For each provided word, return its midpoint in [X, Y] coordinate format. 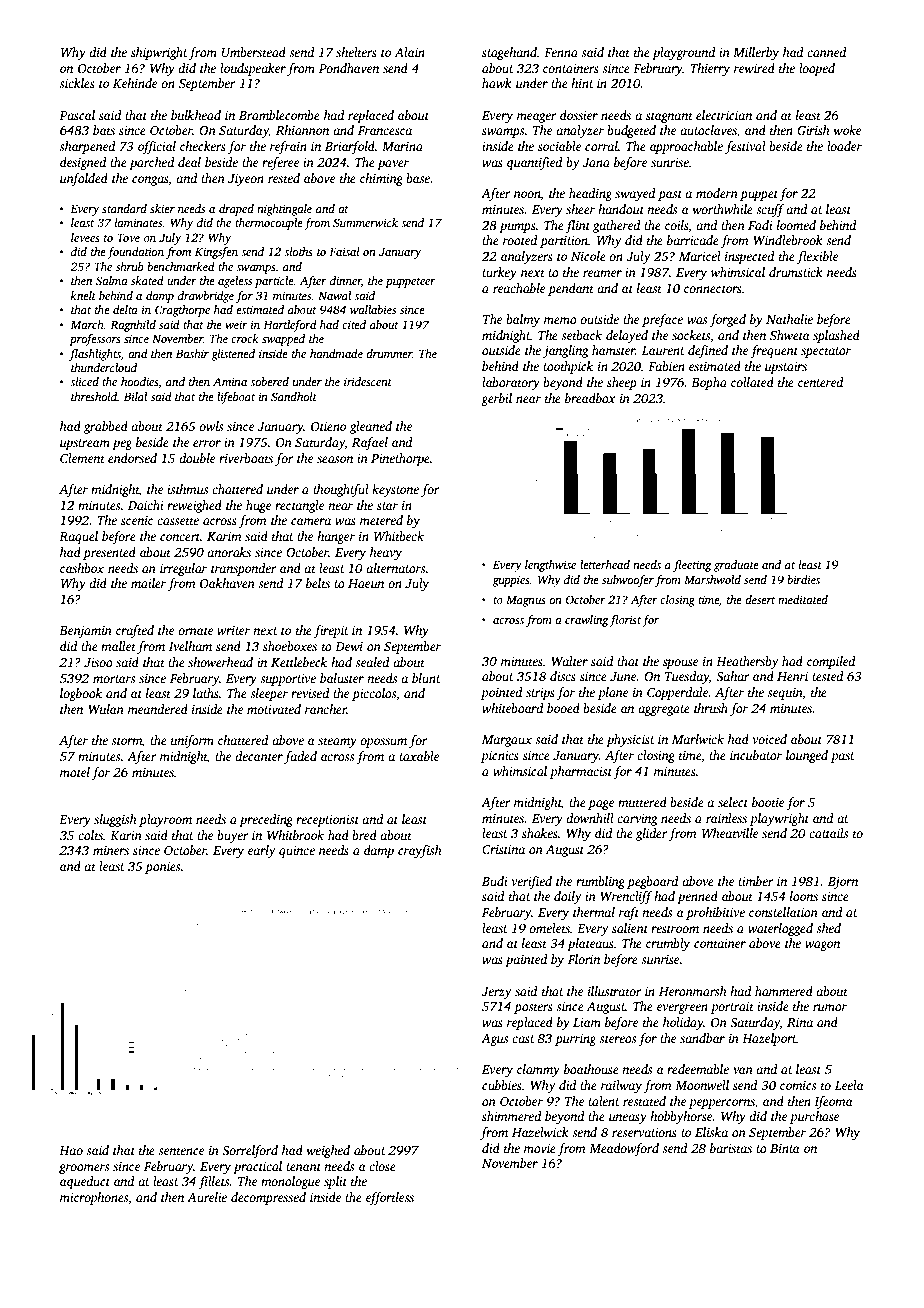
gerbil [496, 399]
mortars [114, 679]
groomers [84, 1169]
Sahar [733, 676]
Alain [409, 52]
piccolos [374, 694]
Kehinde [135, 83]
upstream [85, 444]
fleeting [692, 566]
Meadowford [624, 1149]
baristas [731, 1148]
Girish [813, 130]
